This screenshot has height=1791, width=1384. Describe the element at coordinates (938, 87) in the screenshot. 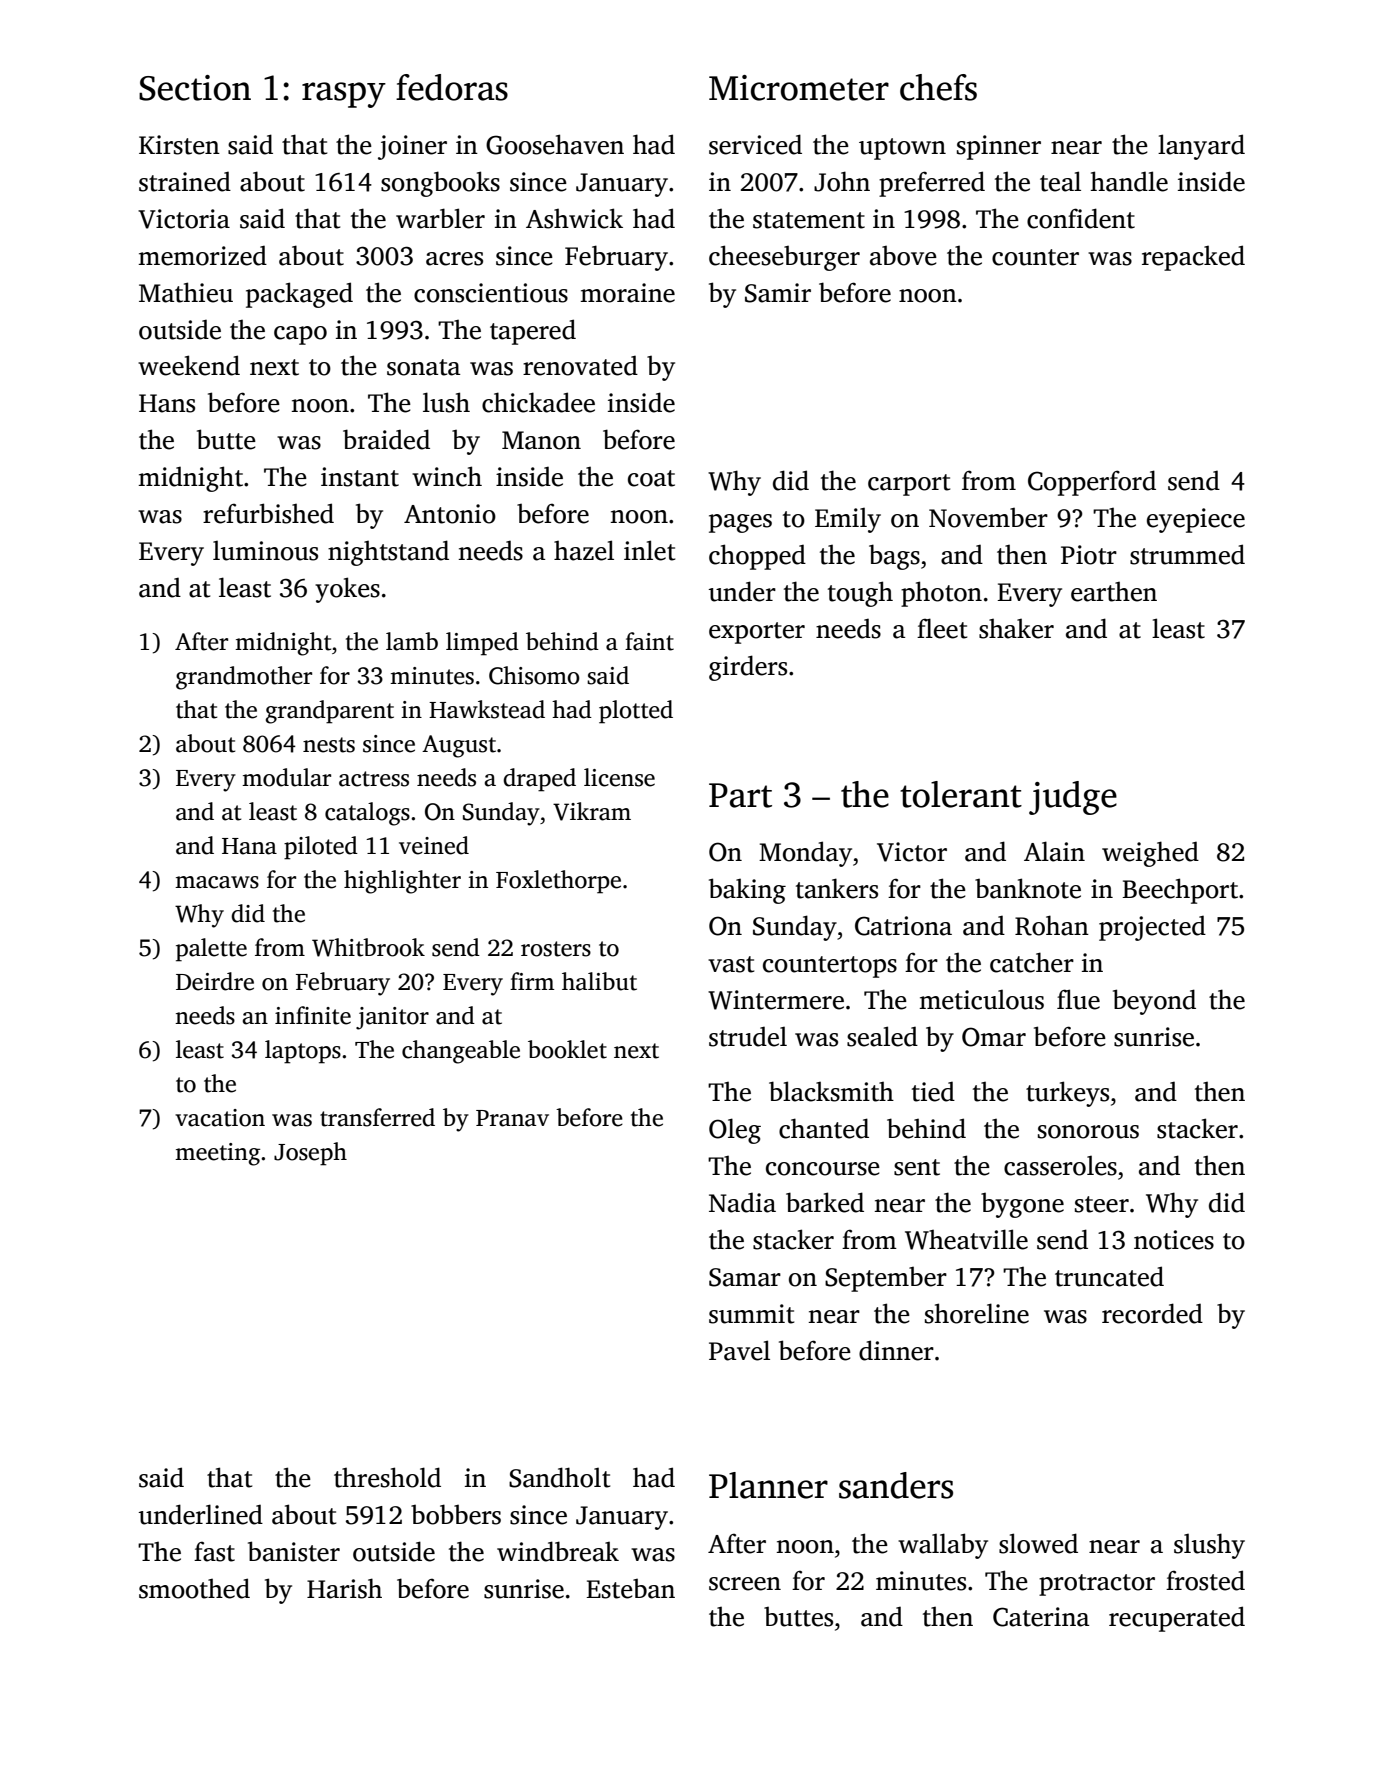

I see `chefs` at that location.
